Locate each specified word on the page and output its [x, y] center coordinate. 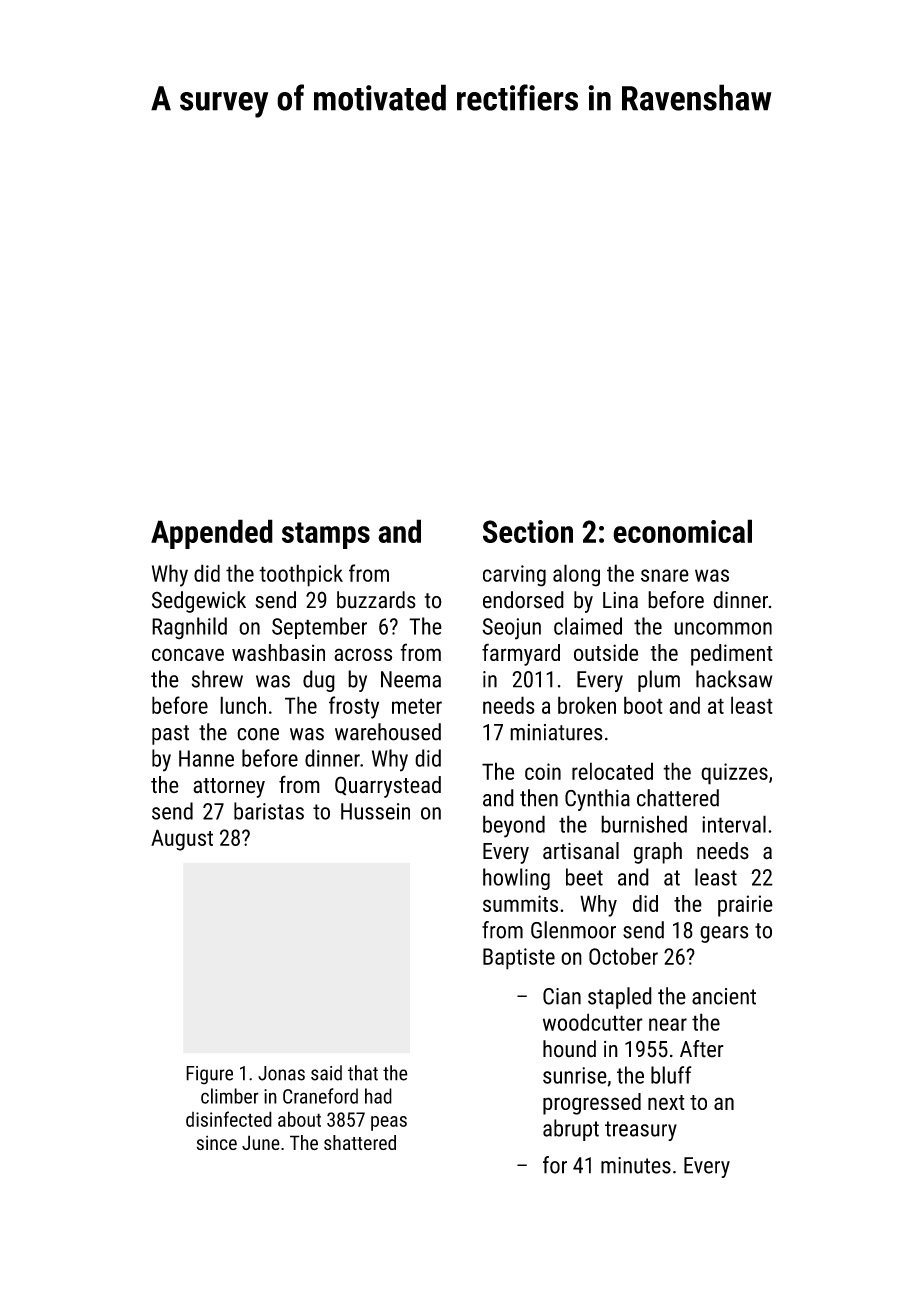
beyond [514, 826]
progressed [592, 1104]
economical [682, 531]
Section [528, 531]
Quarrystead [388, 787]
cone [258, 734]
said [326, 1073]
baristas [269, 811]
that [363, 1073]
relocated [612, 771]
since [217, 1142]
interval [734, 824]
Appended [212, 534]
